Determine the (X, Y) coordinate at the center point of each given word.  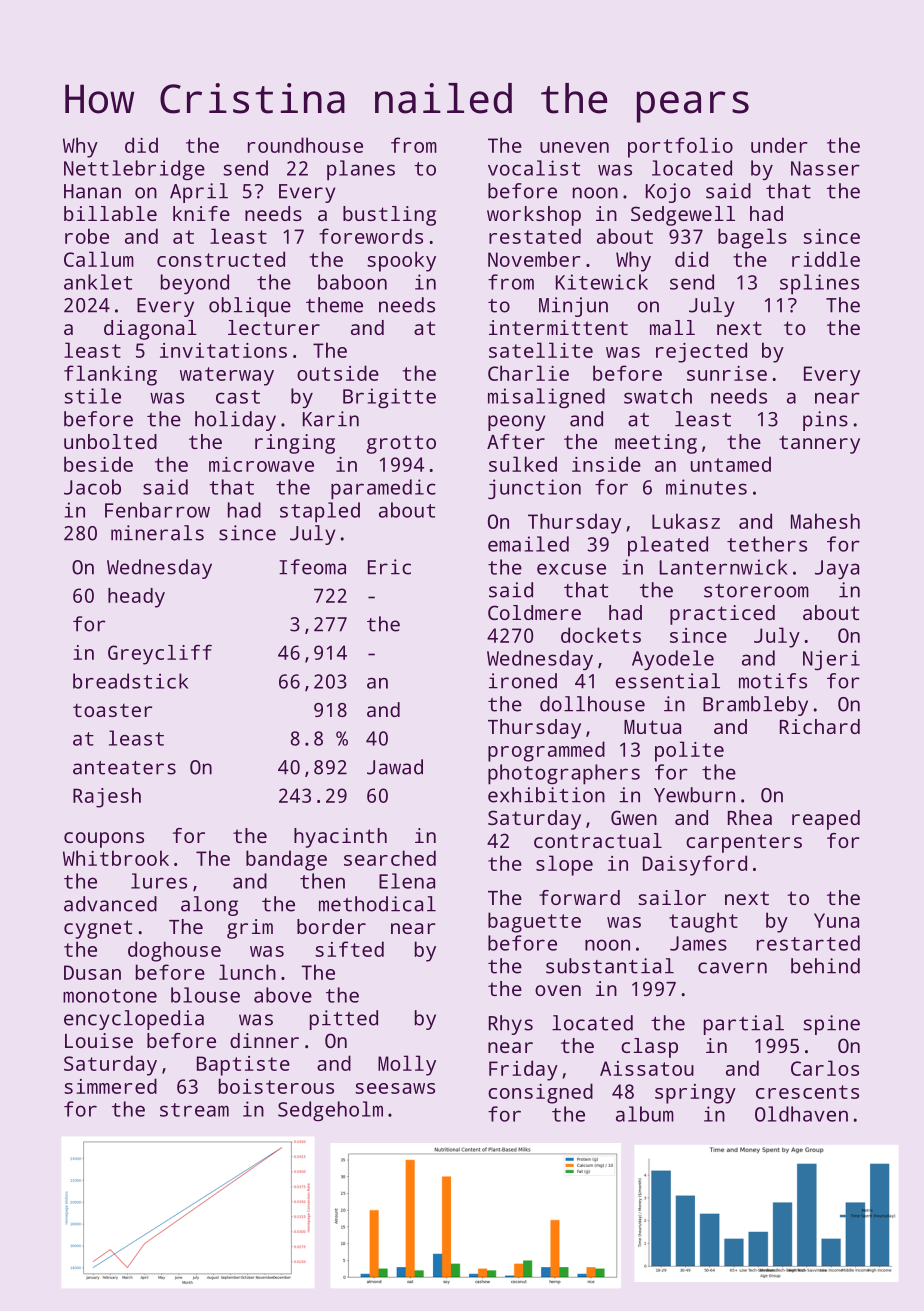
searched (390, 858)
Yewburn (694, 795)
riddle (826, 259)
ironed (523, 681)
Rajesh (107, 798)
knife (201, 213)
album (645, 1114)
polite (689, 751)
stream (194, 1110)
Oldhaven (801, 1114)
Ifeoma (312, 567)
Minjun (573, 307)
